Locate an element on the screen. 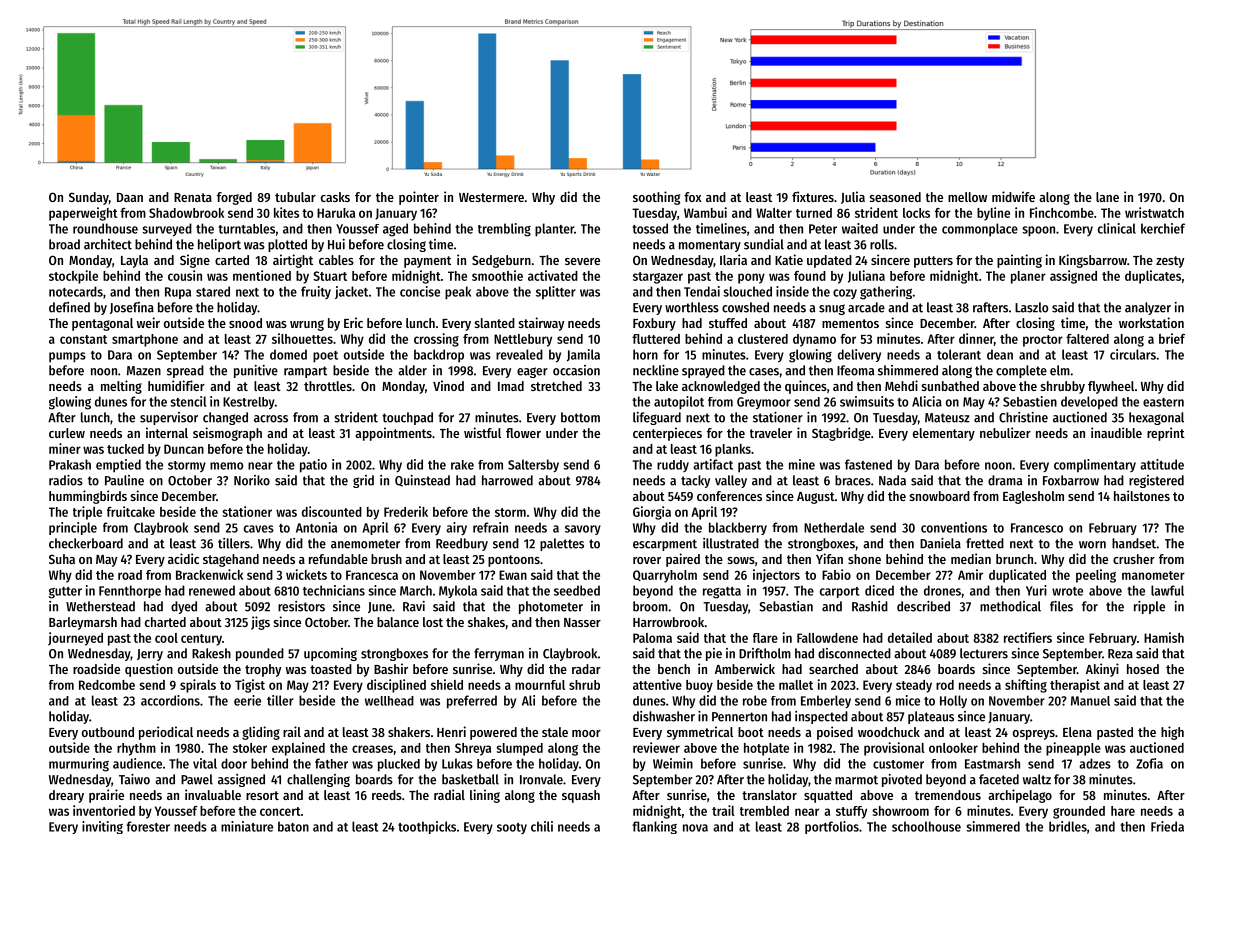  tubular is located at coordinates (295, 197).
